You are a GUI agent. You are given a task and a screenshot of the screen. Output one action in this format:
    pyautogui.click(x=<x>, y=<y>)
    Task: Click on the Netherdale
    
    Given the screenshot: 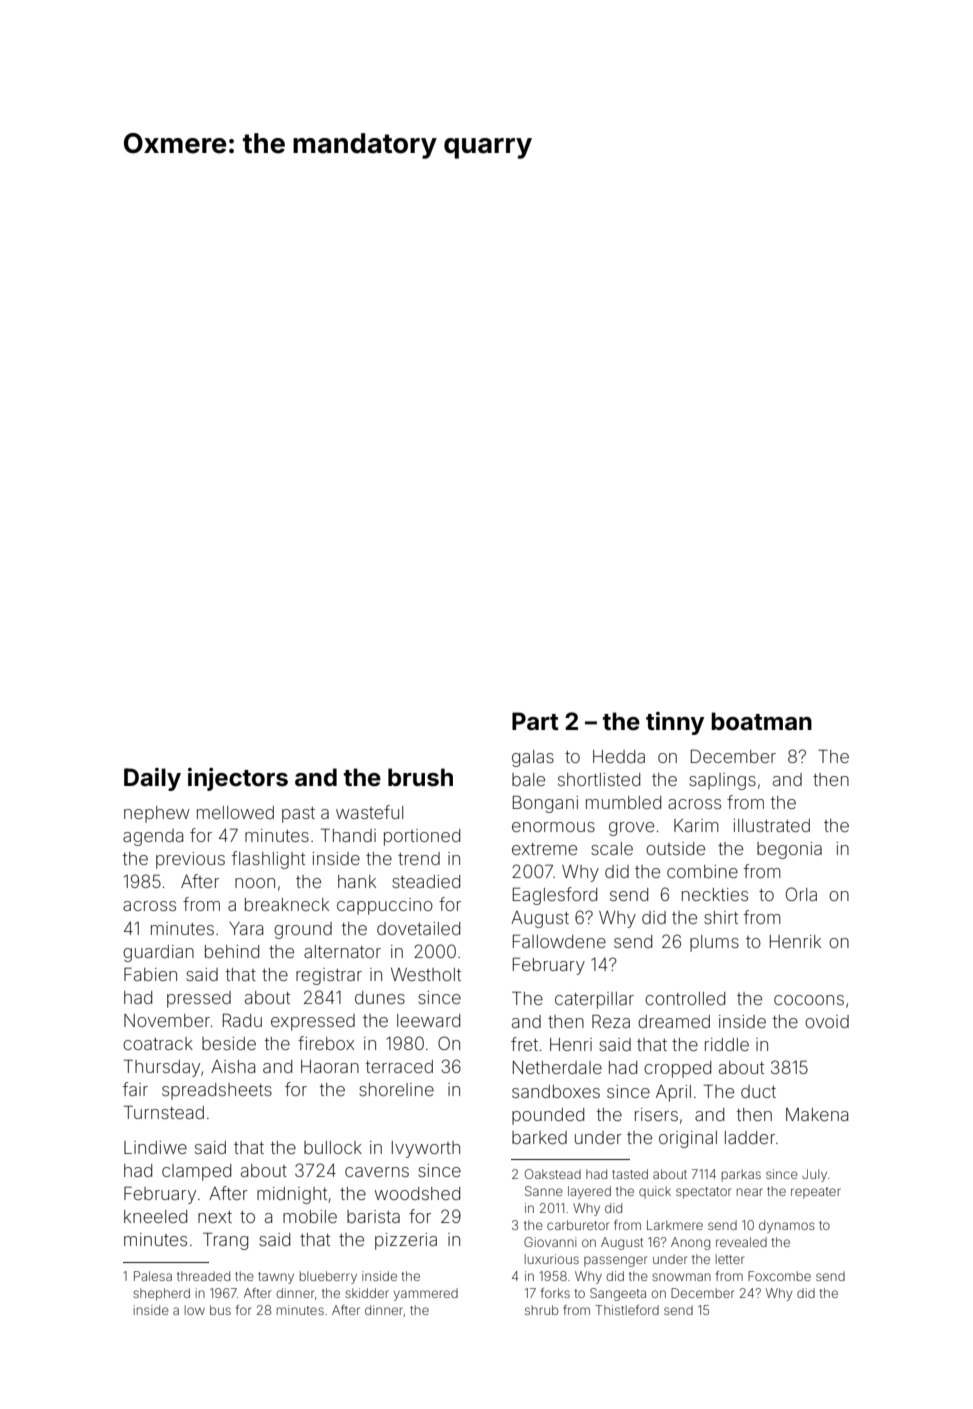 What is the action you would take?
    pyautogui.click(x=557, y=1067)
